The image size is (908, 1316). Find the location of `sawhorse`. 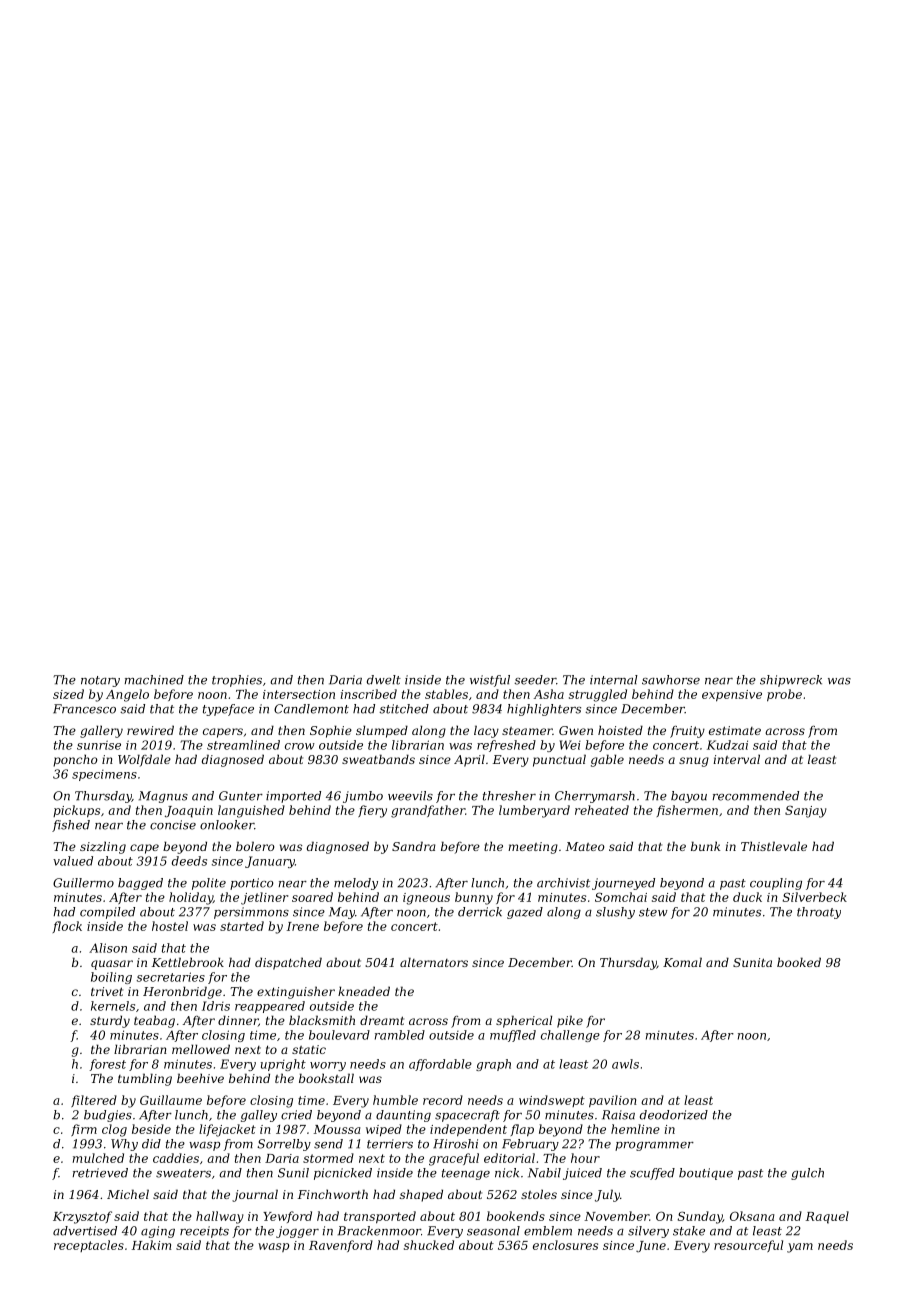

sawhorse is located at coordinates (671, 680).
